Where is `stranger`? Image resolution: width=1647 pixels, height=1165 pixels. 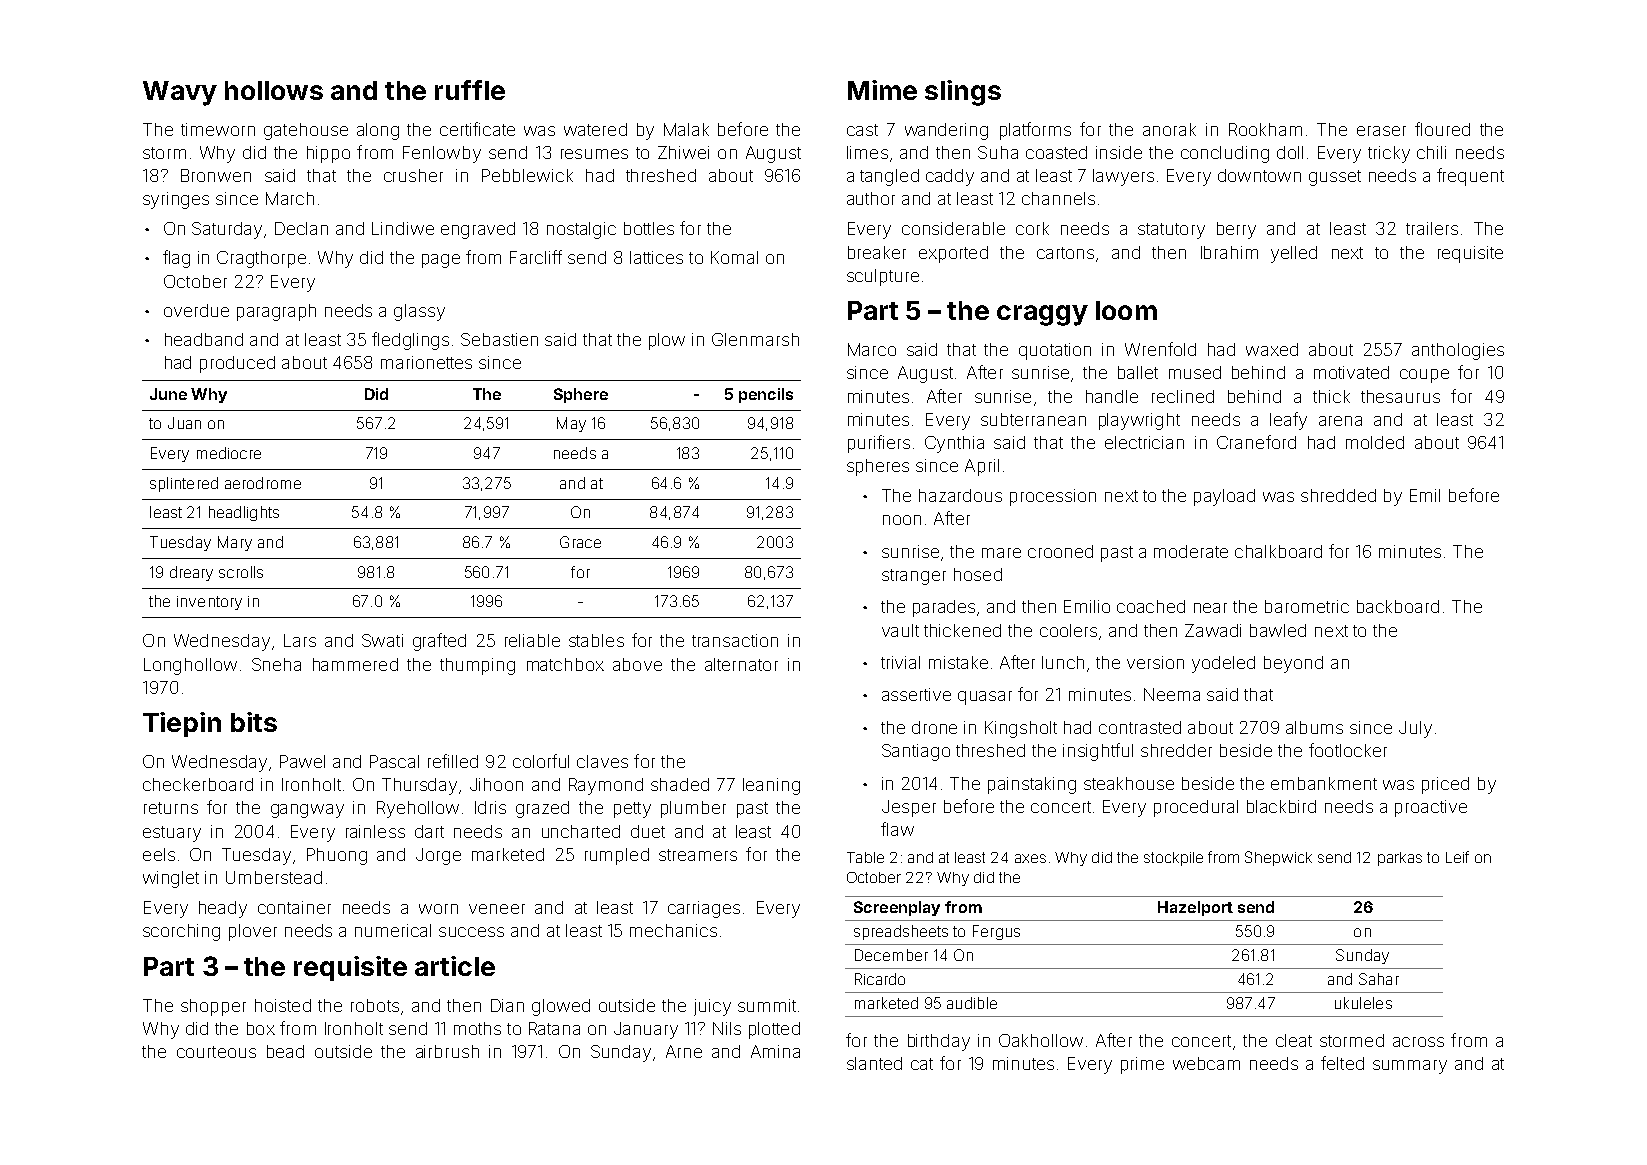 stranger is located at coordinates (914, 577).
